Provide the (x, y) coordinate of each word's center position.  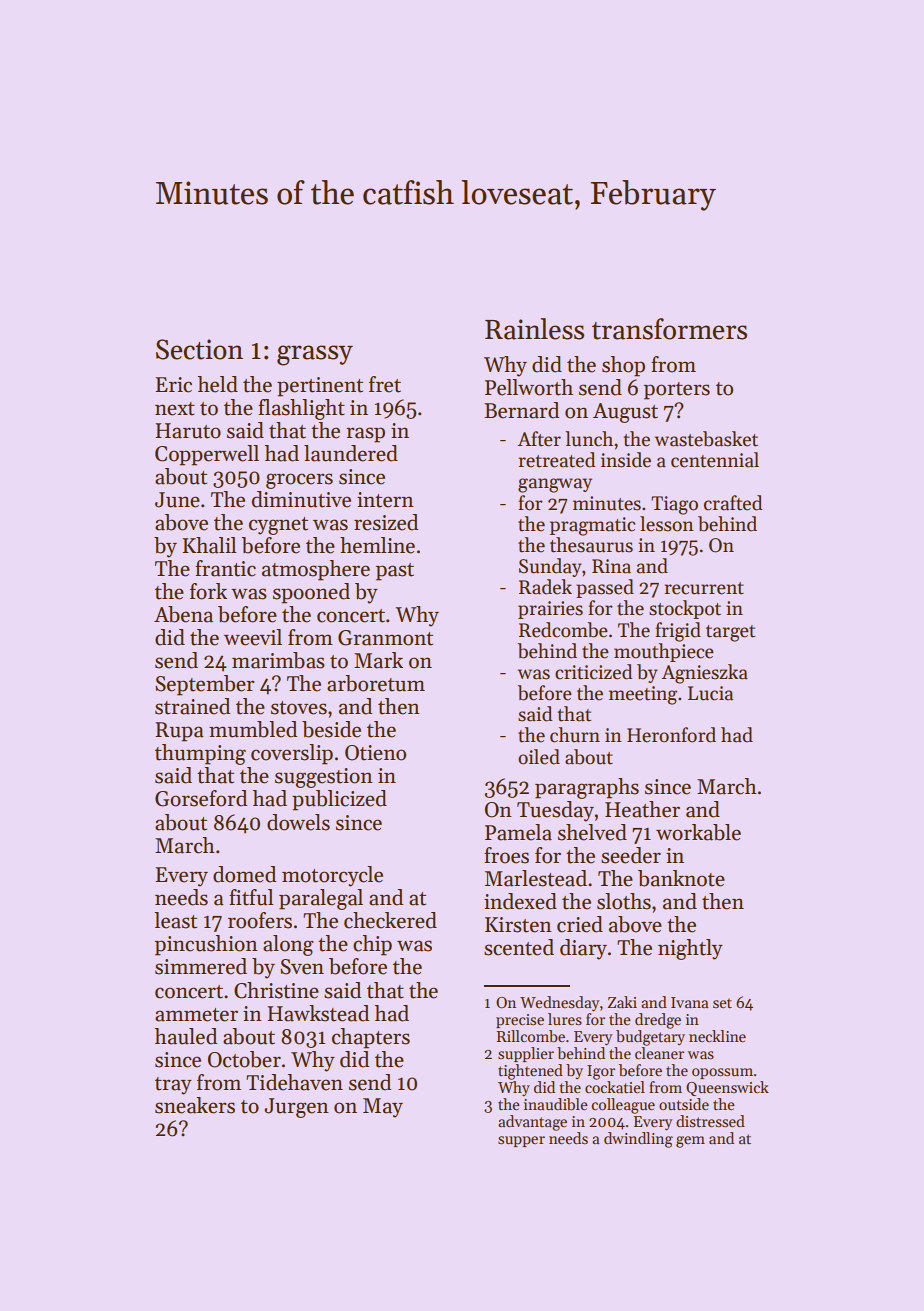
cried (580, 924)
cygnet (278, 526)
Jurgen (296, 1108)
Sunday (550, 567)
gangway (555, 485)
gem (690, 1142)
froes (506, 855)
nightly (690, 949)
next (175, 409)
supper (521, 1141)
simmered (201, 966)
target (730, 633)
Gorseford (201, 798)
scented (519, 947)
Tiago (674, 505)
